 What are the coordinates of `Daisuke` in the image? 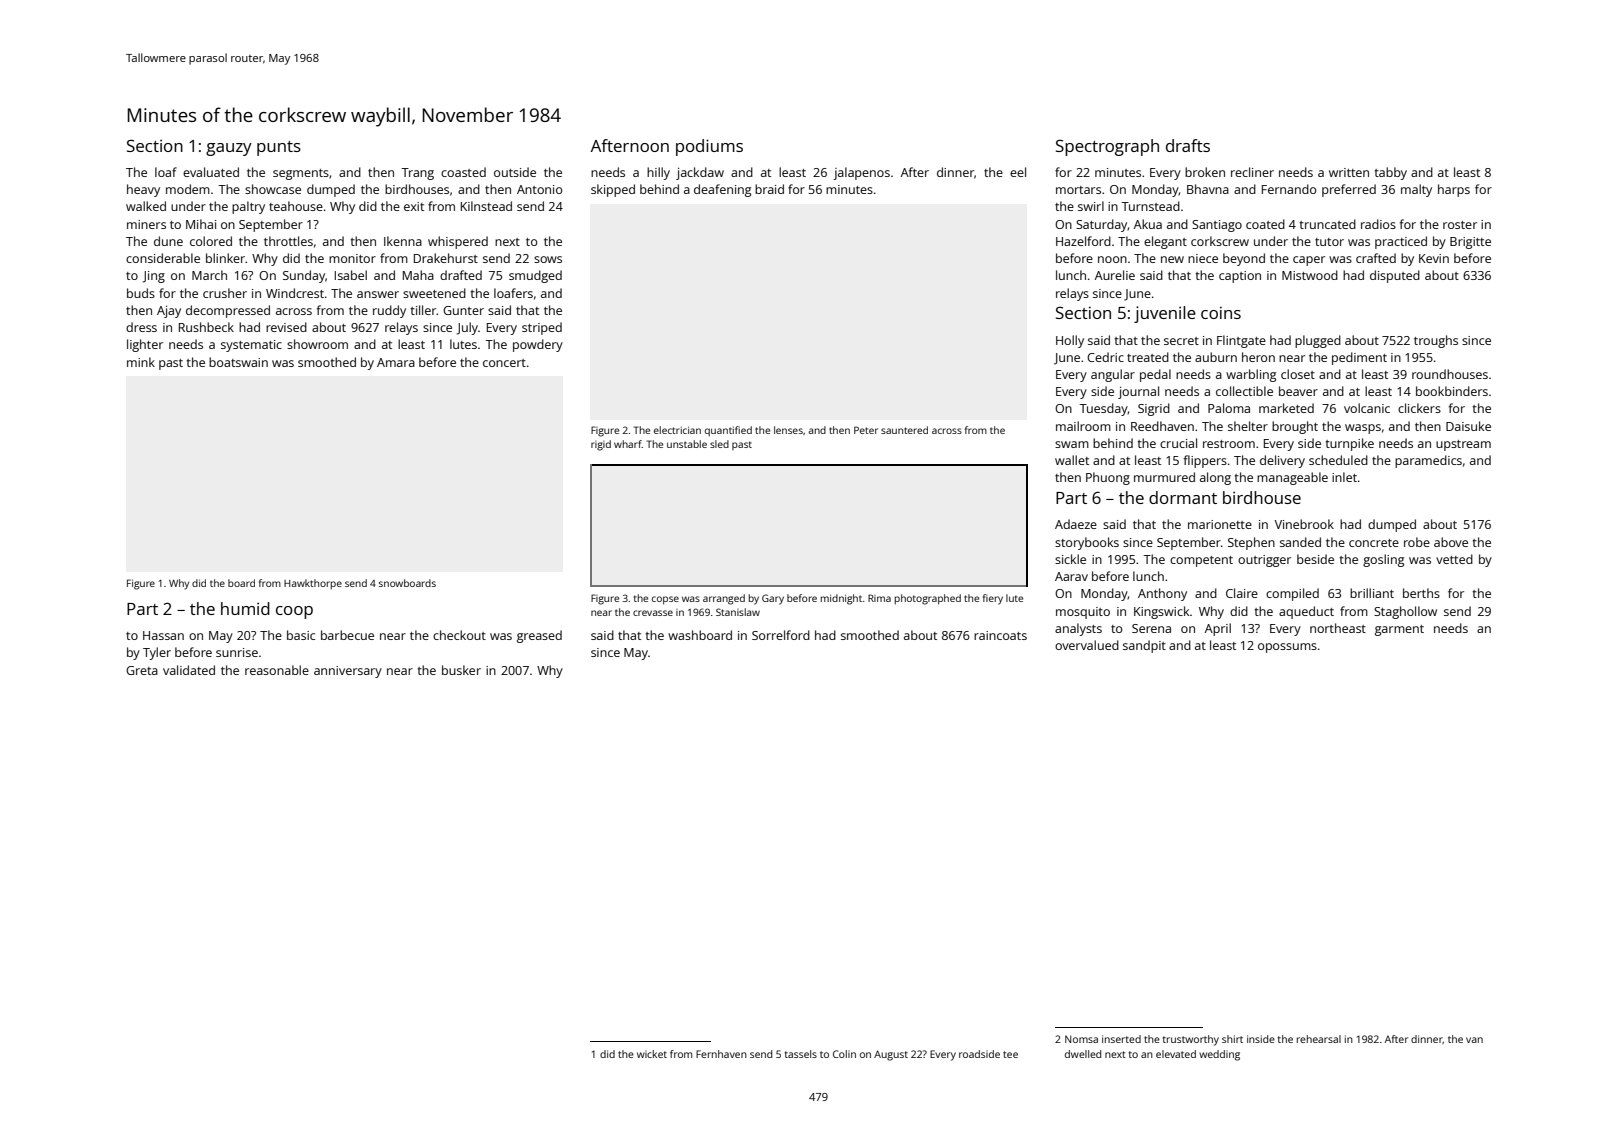 It's located at (1468, 426).
